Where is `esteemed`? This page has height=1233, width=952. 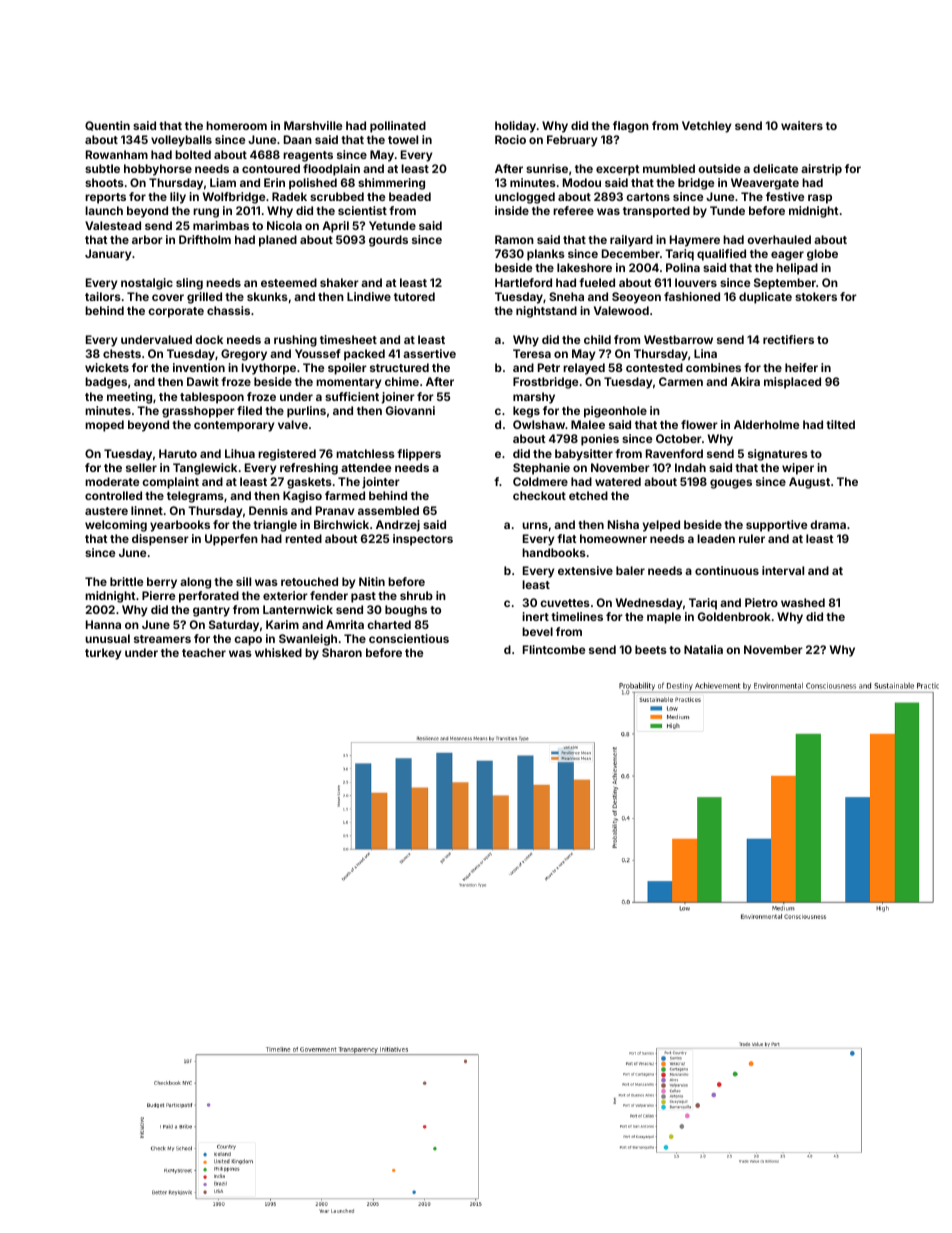 esteemed is located at coordinates (289, 282).
